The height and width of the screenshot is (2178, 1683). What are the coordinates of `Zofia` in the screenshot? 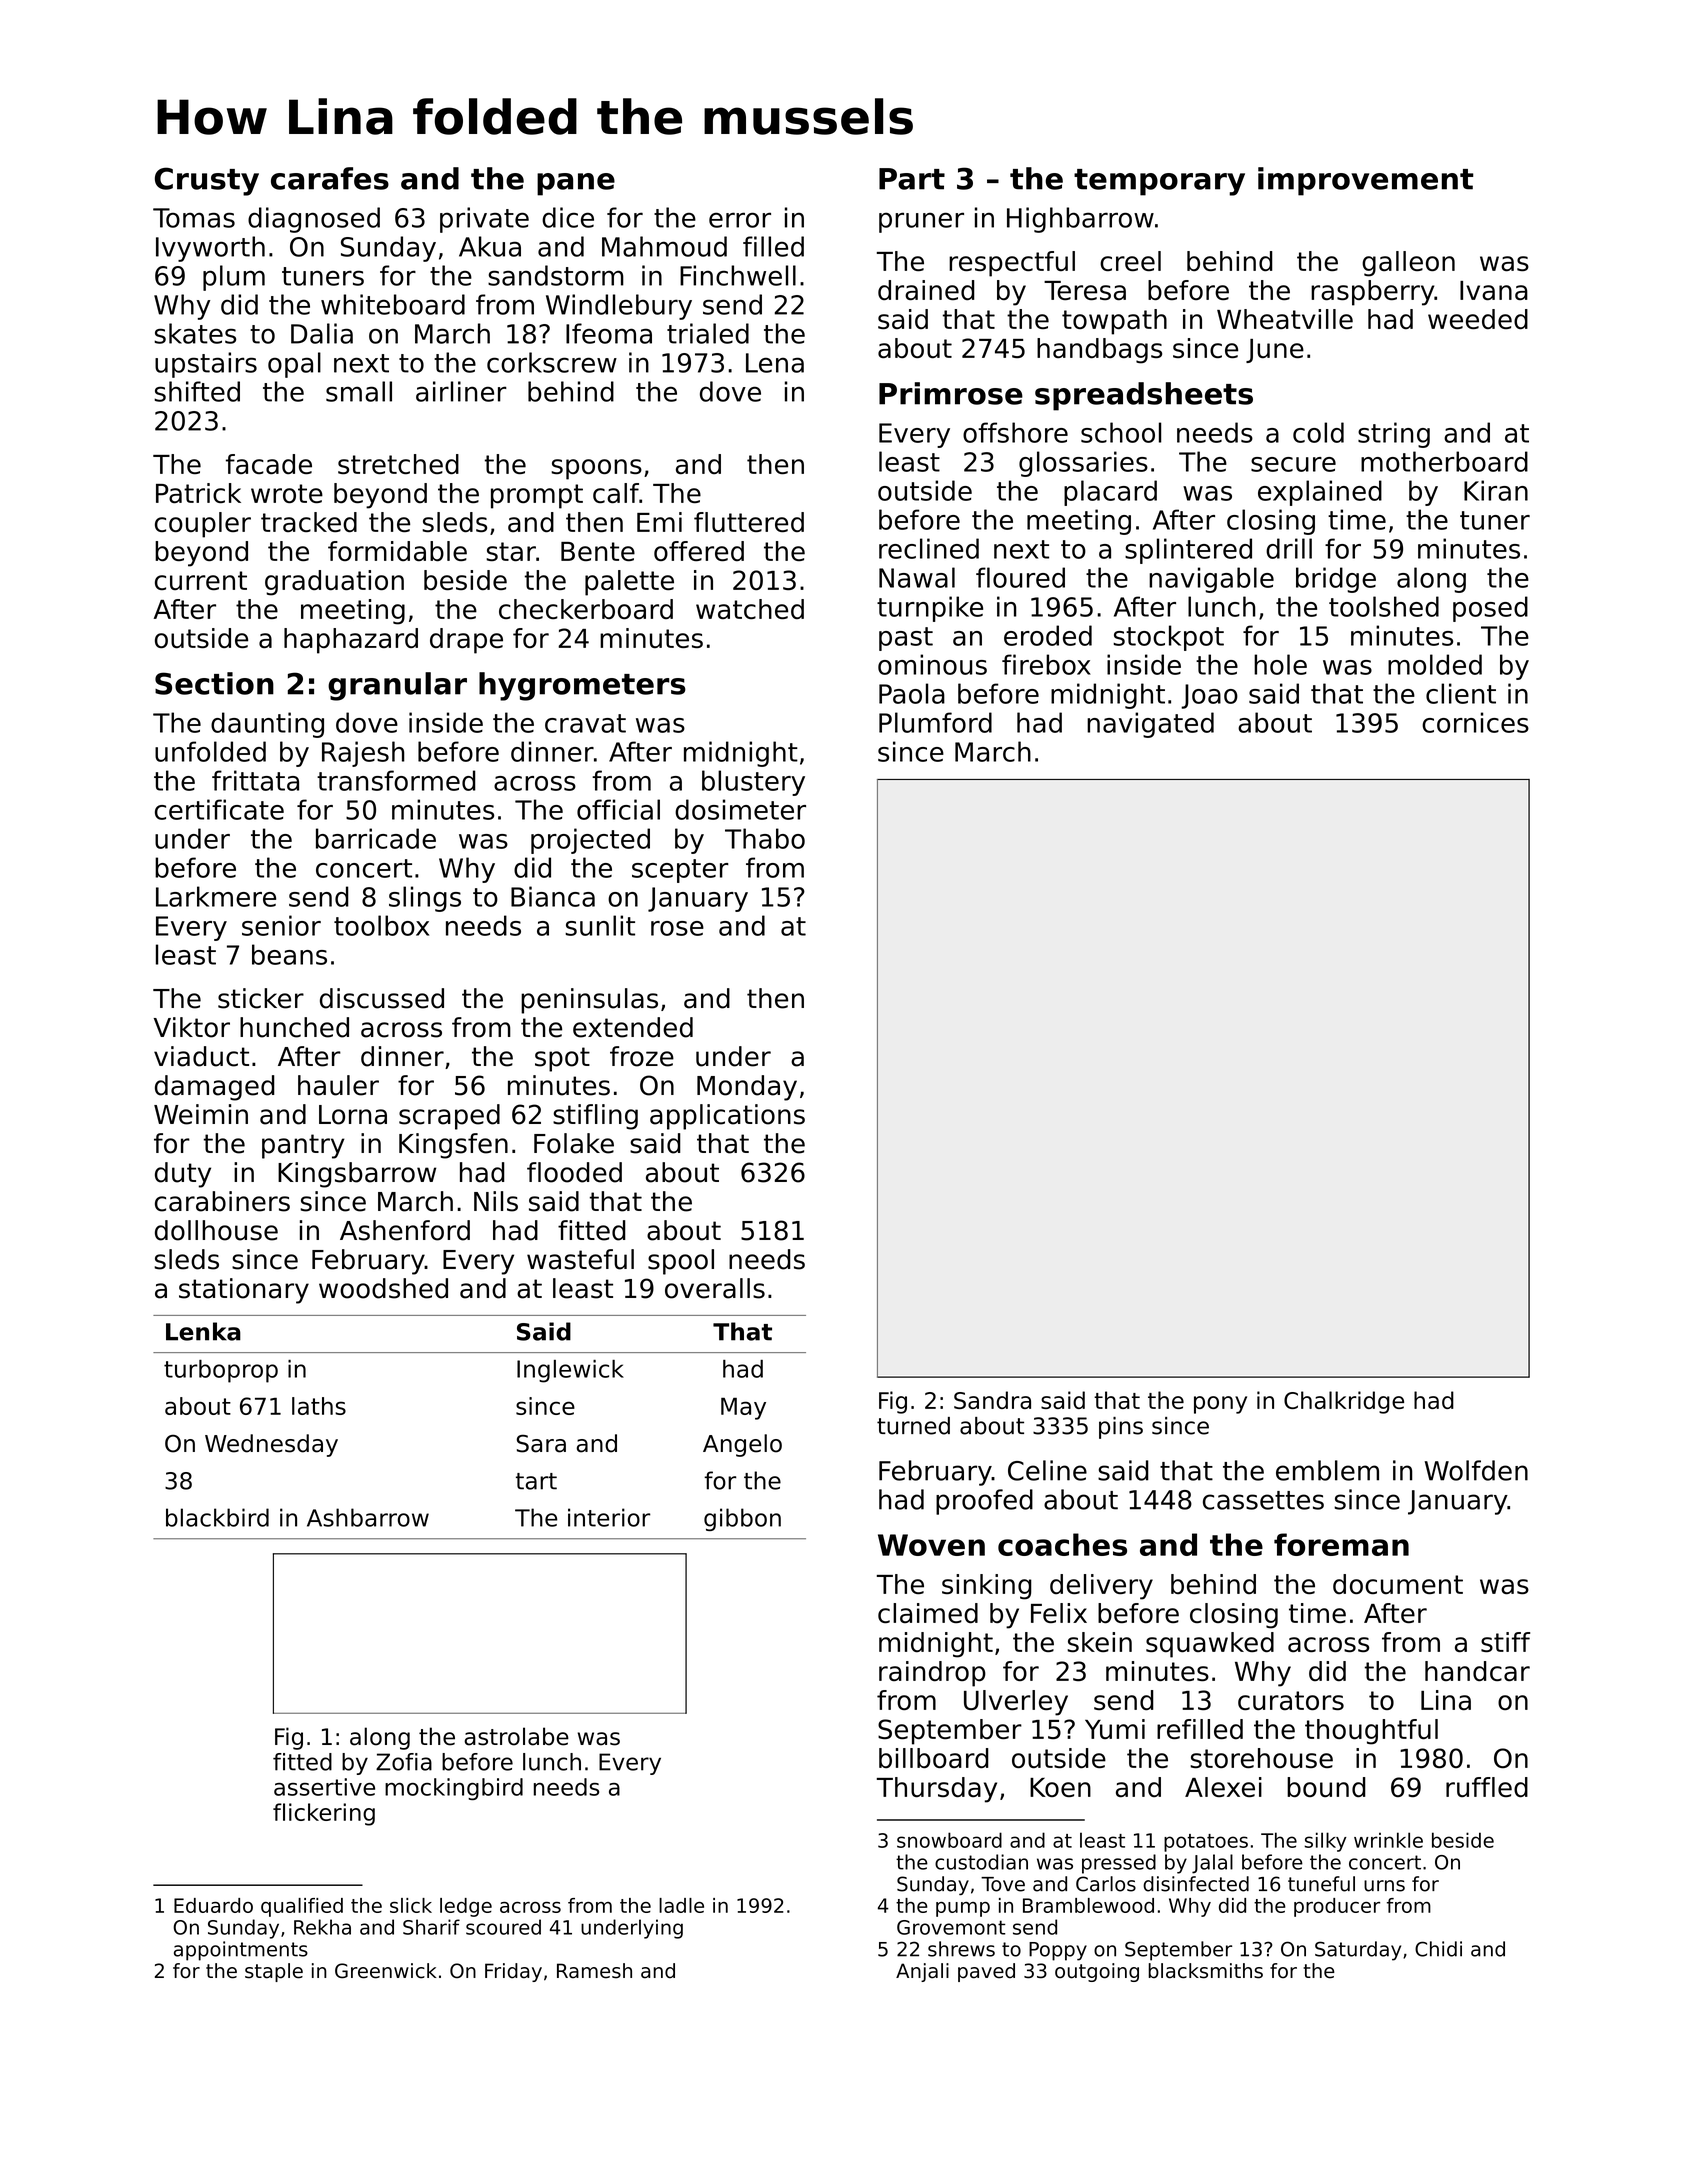 It's located at (404, 1762).
